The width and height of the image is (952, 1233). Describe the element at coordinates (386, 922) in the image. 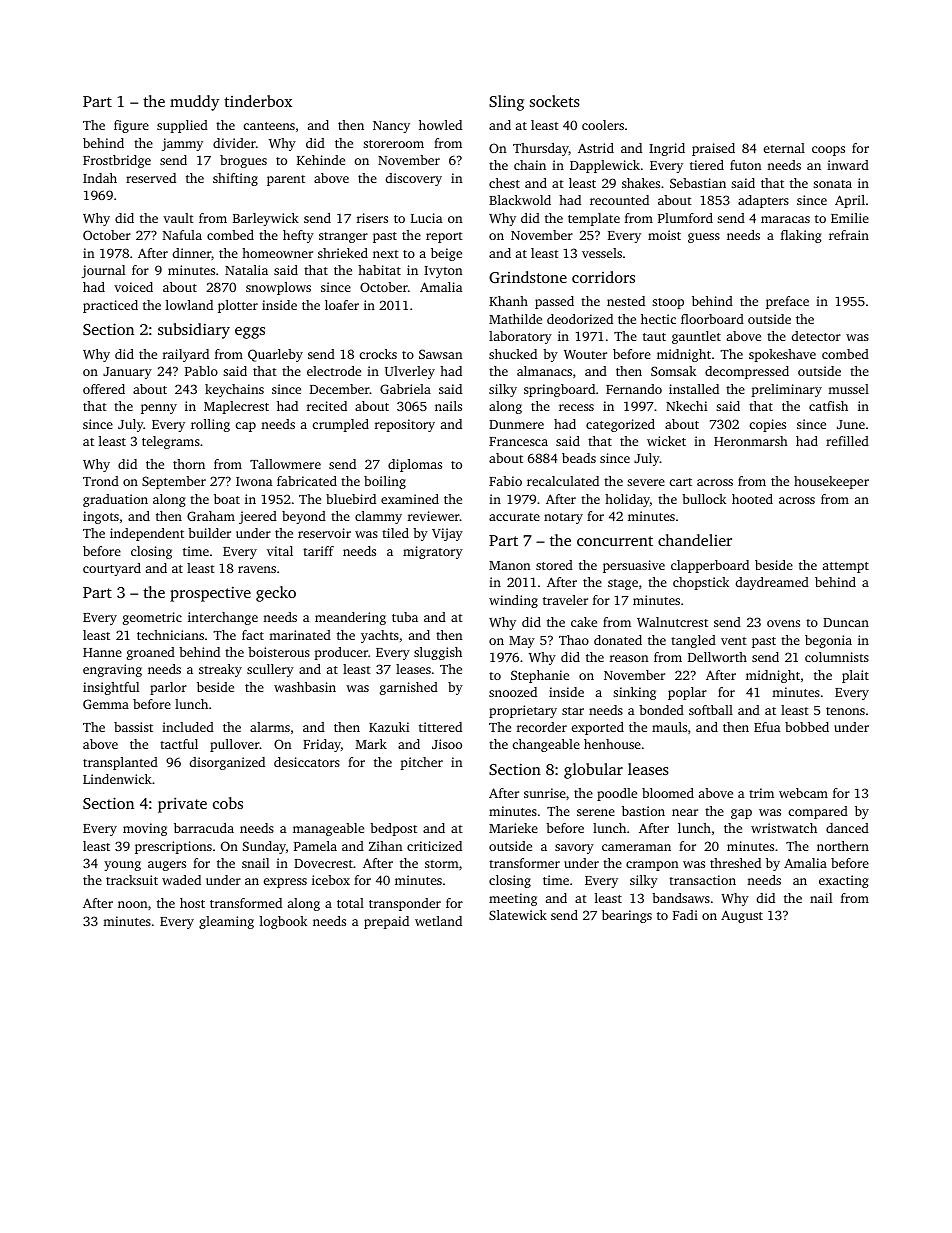

I see `prepaid` at that location.
